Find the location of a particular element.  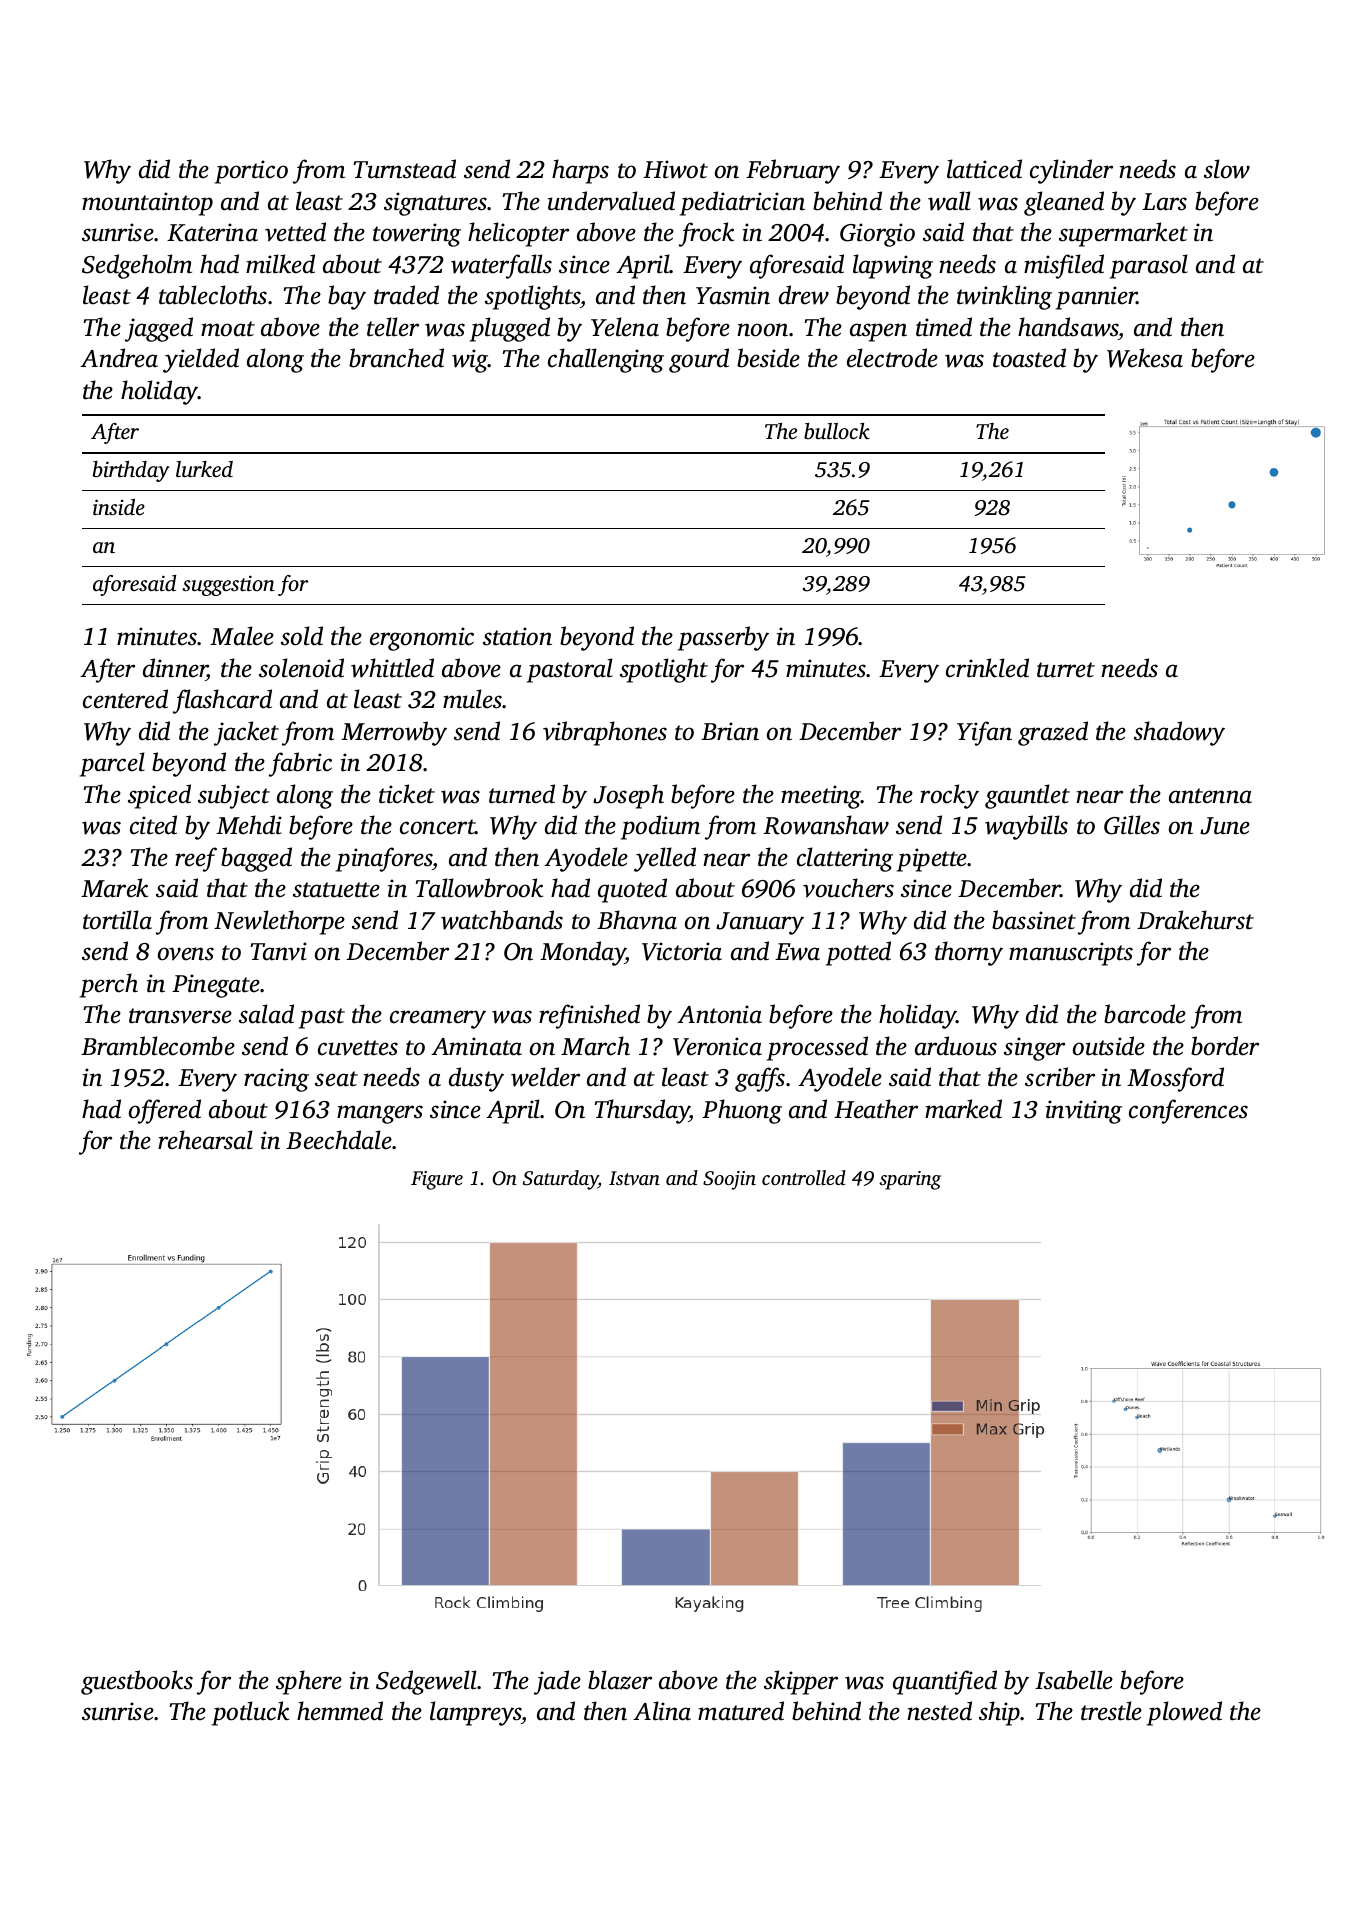

guestbooks is located at coordinates (137, 1682).
